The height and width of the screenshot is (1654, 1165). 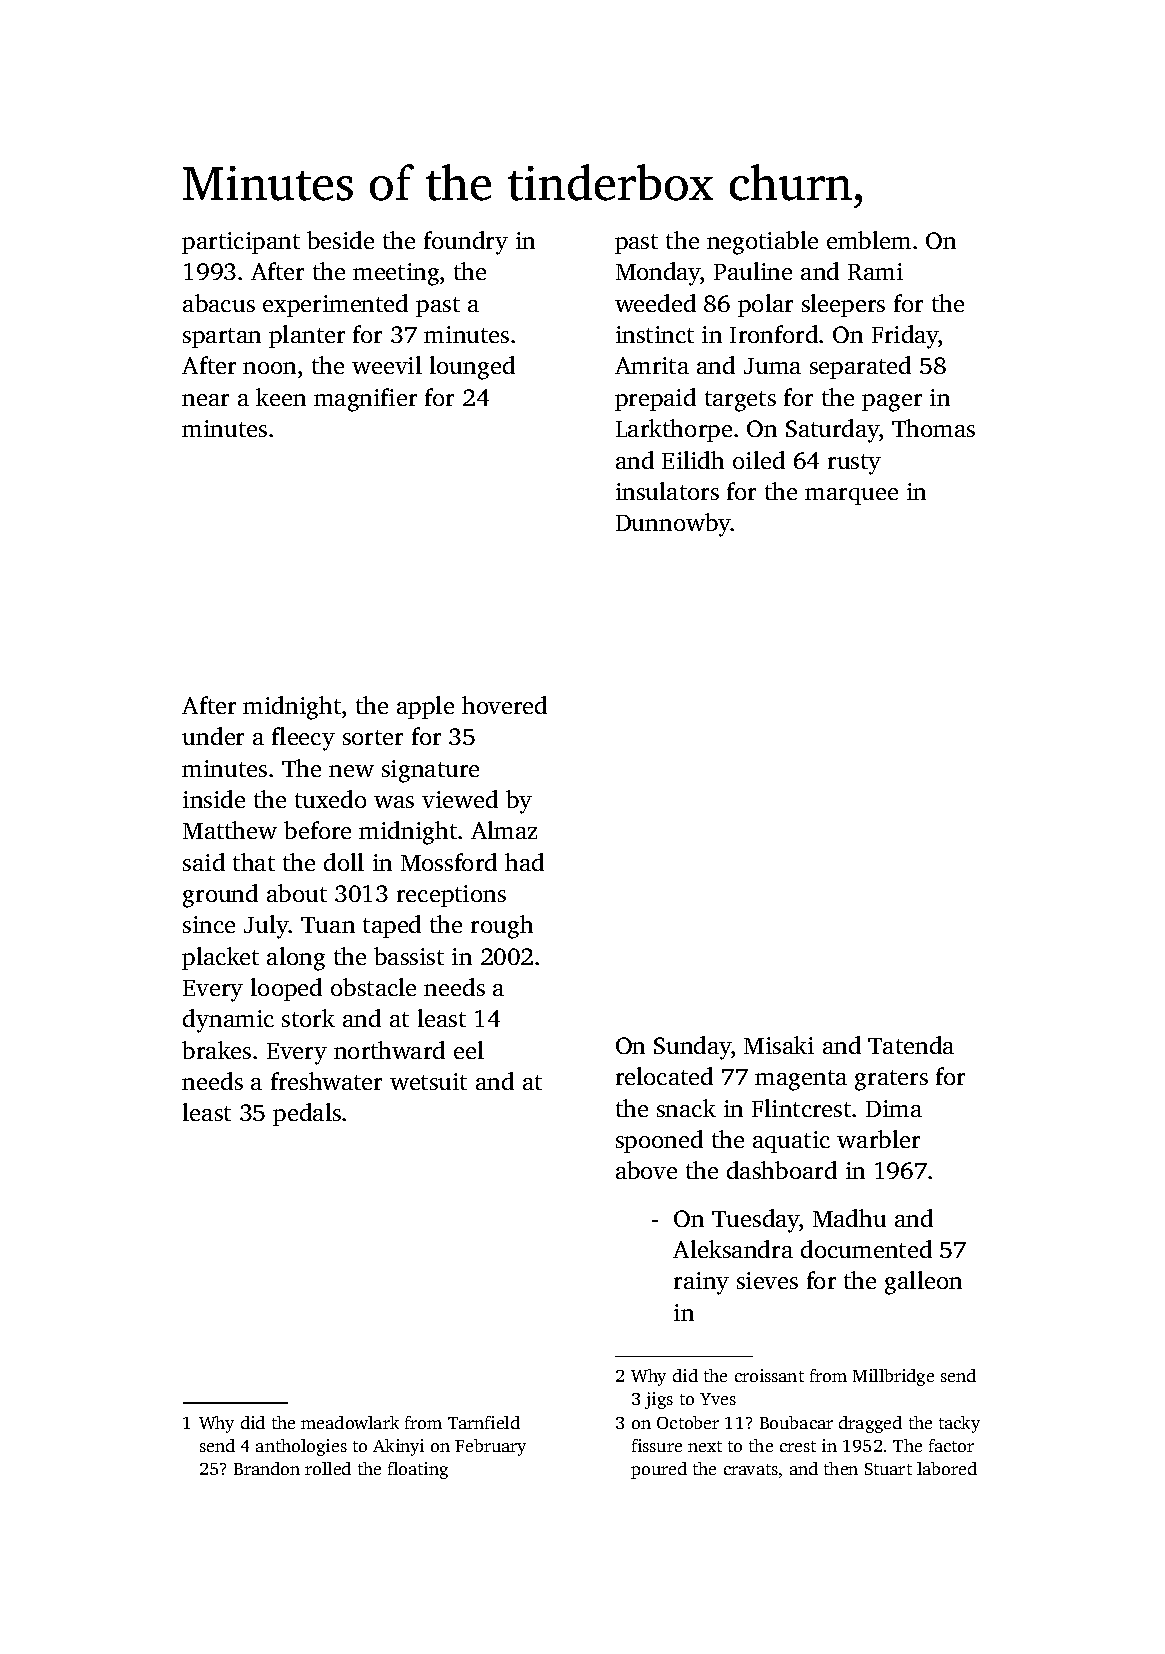 What do you see at coordinates (365, 400) in the screenshot?
I see `magnifier` at bounding box center [365, 400].
